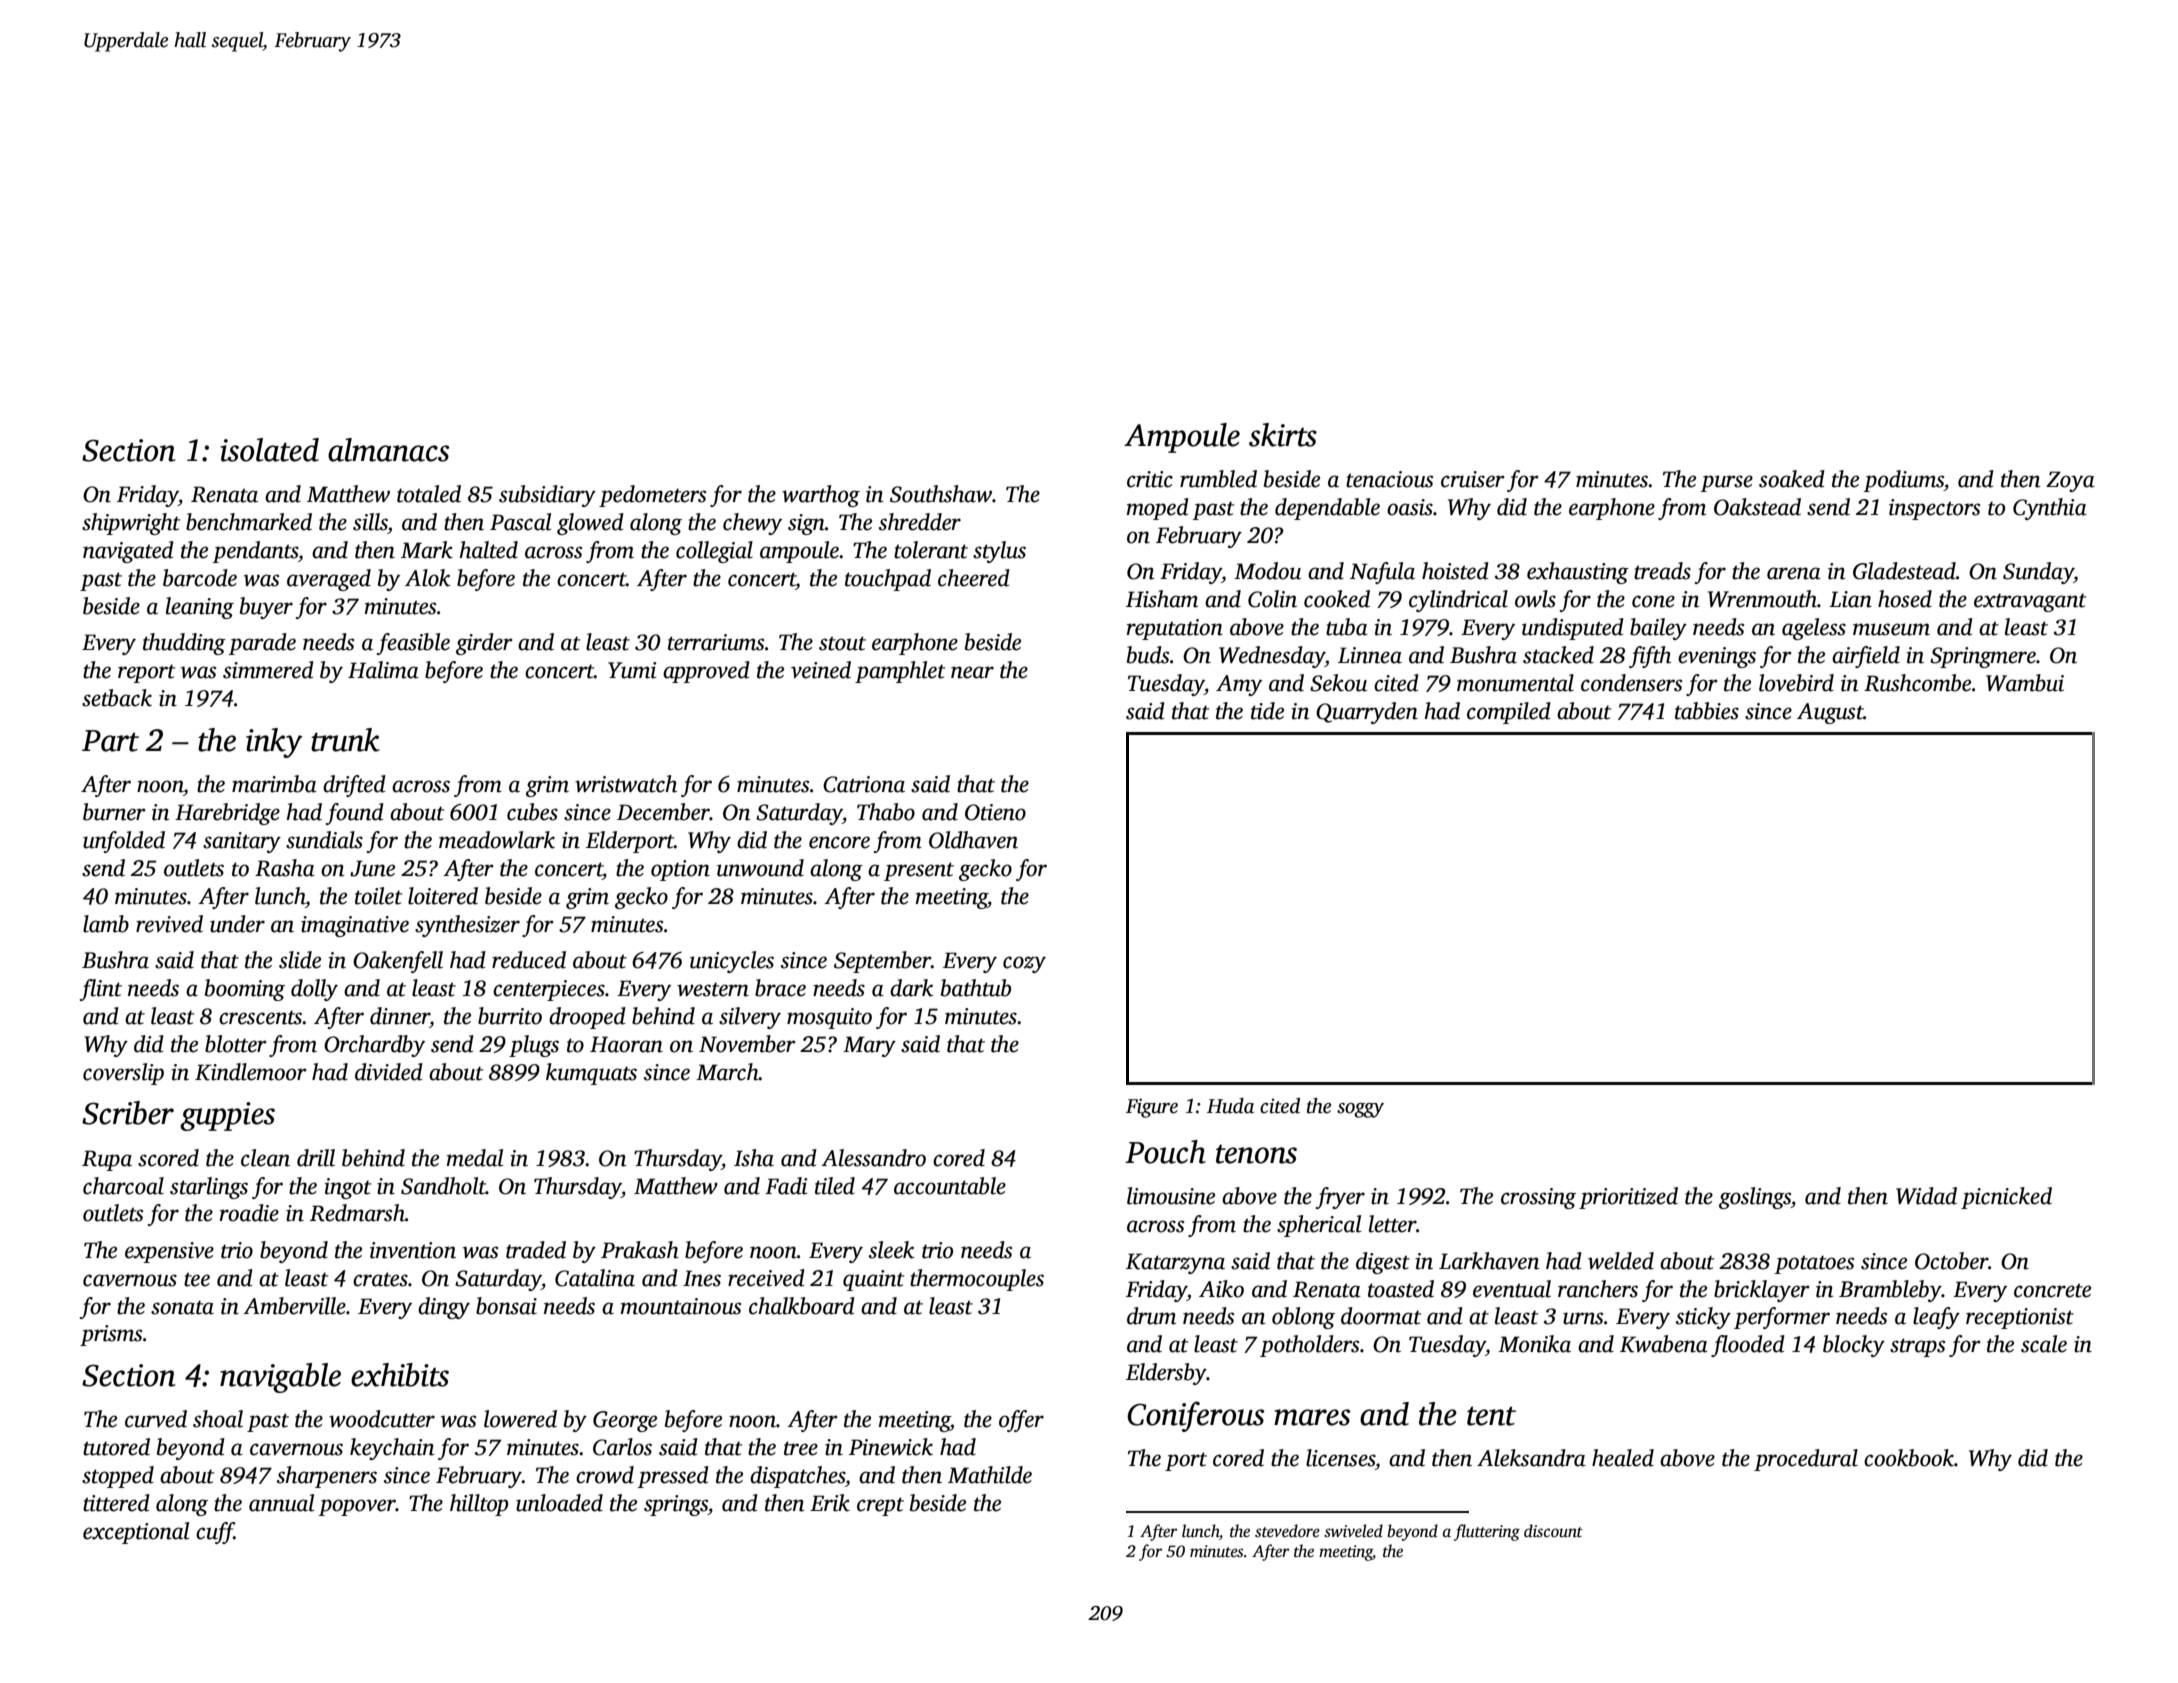 The image size is (2178, 1683). Describe the element at coordinates (255, 552) in the screenshot. I see `pendants` at that location.
